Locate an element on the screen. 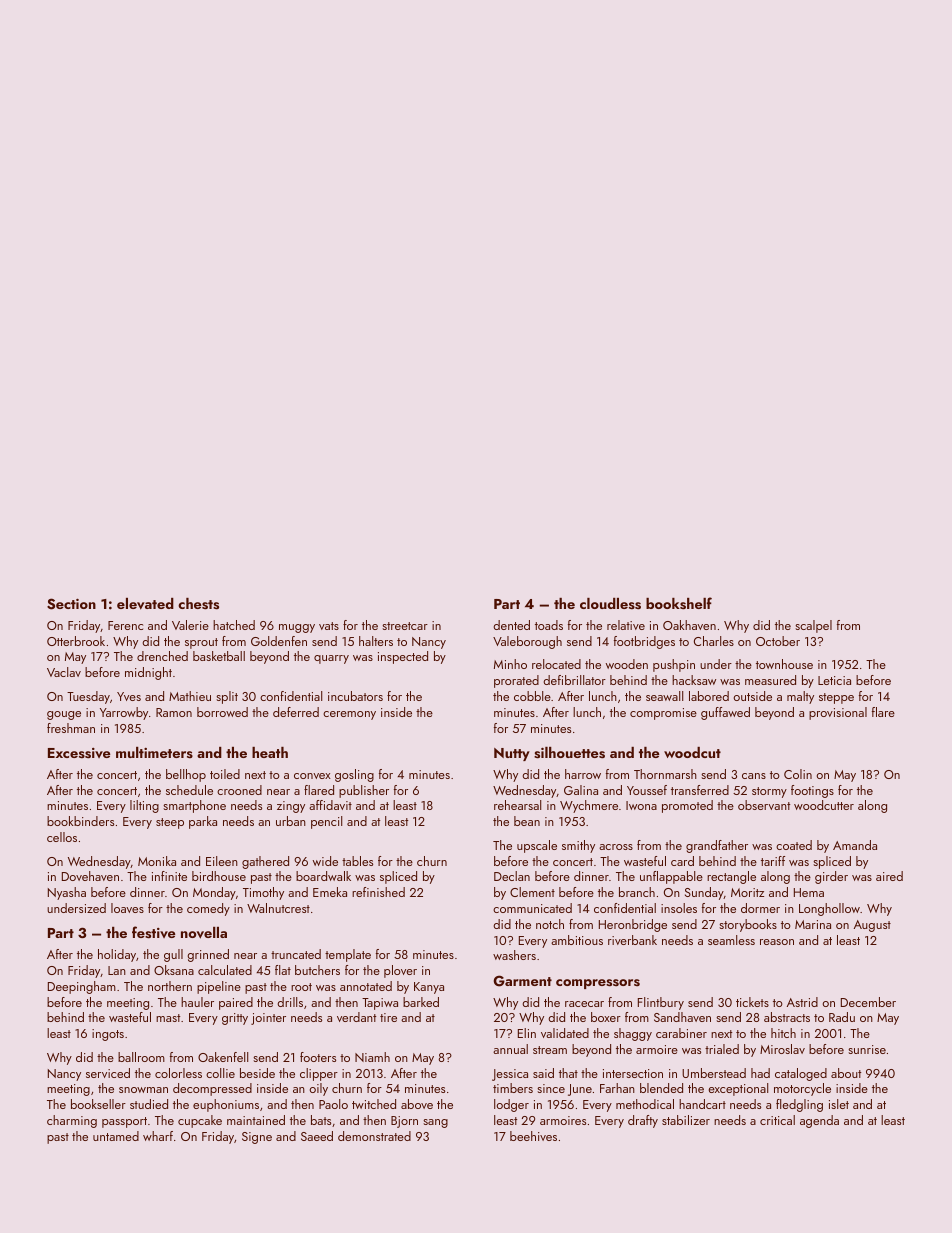  Niamh is located at coordinates (372, 1057).
